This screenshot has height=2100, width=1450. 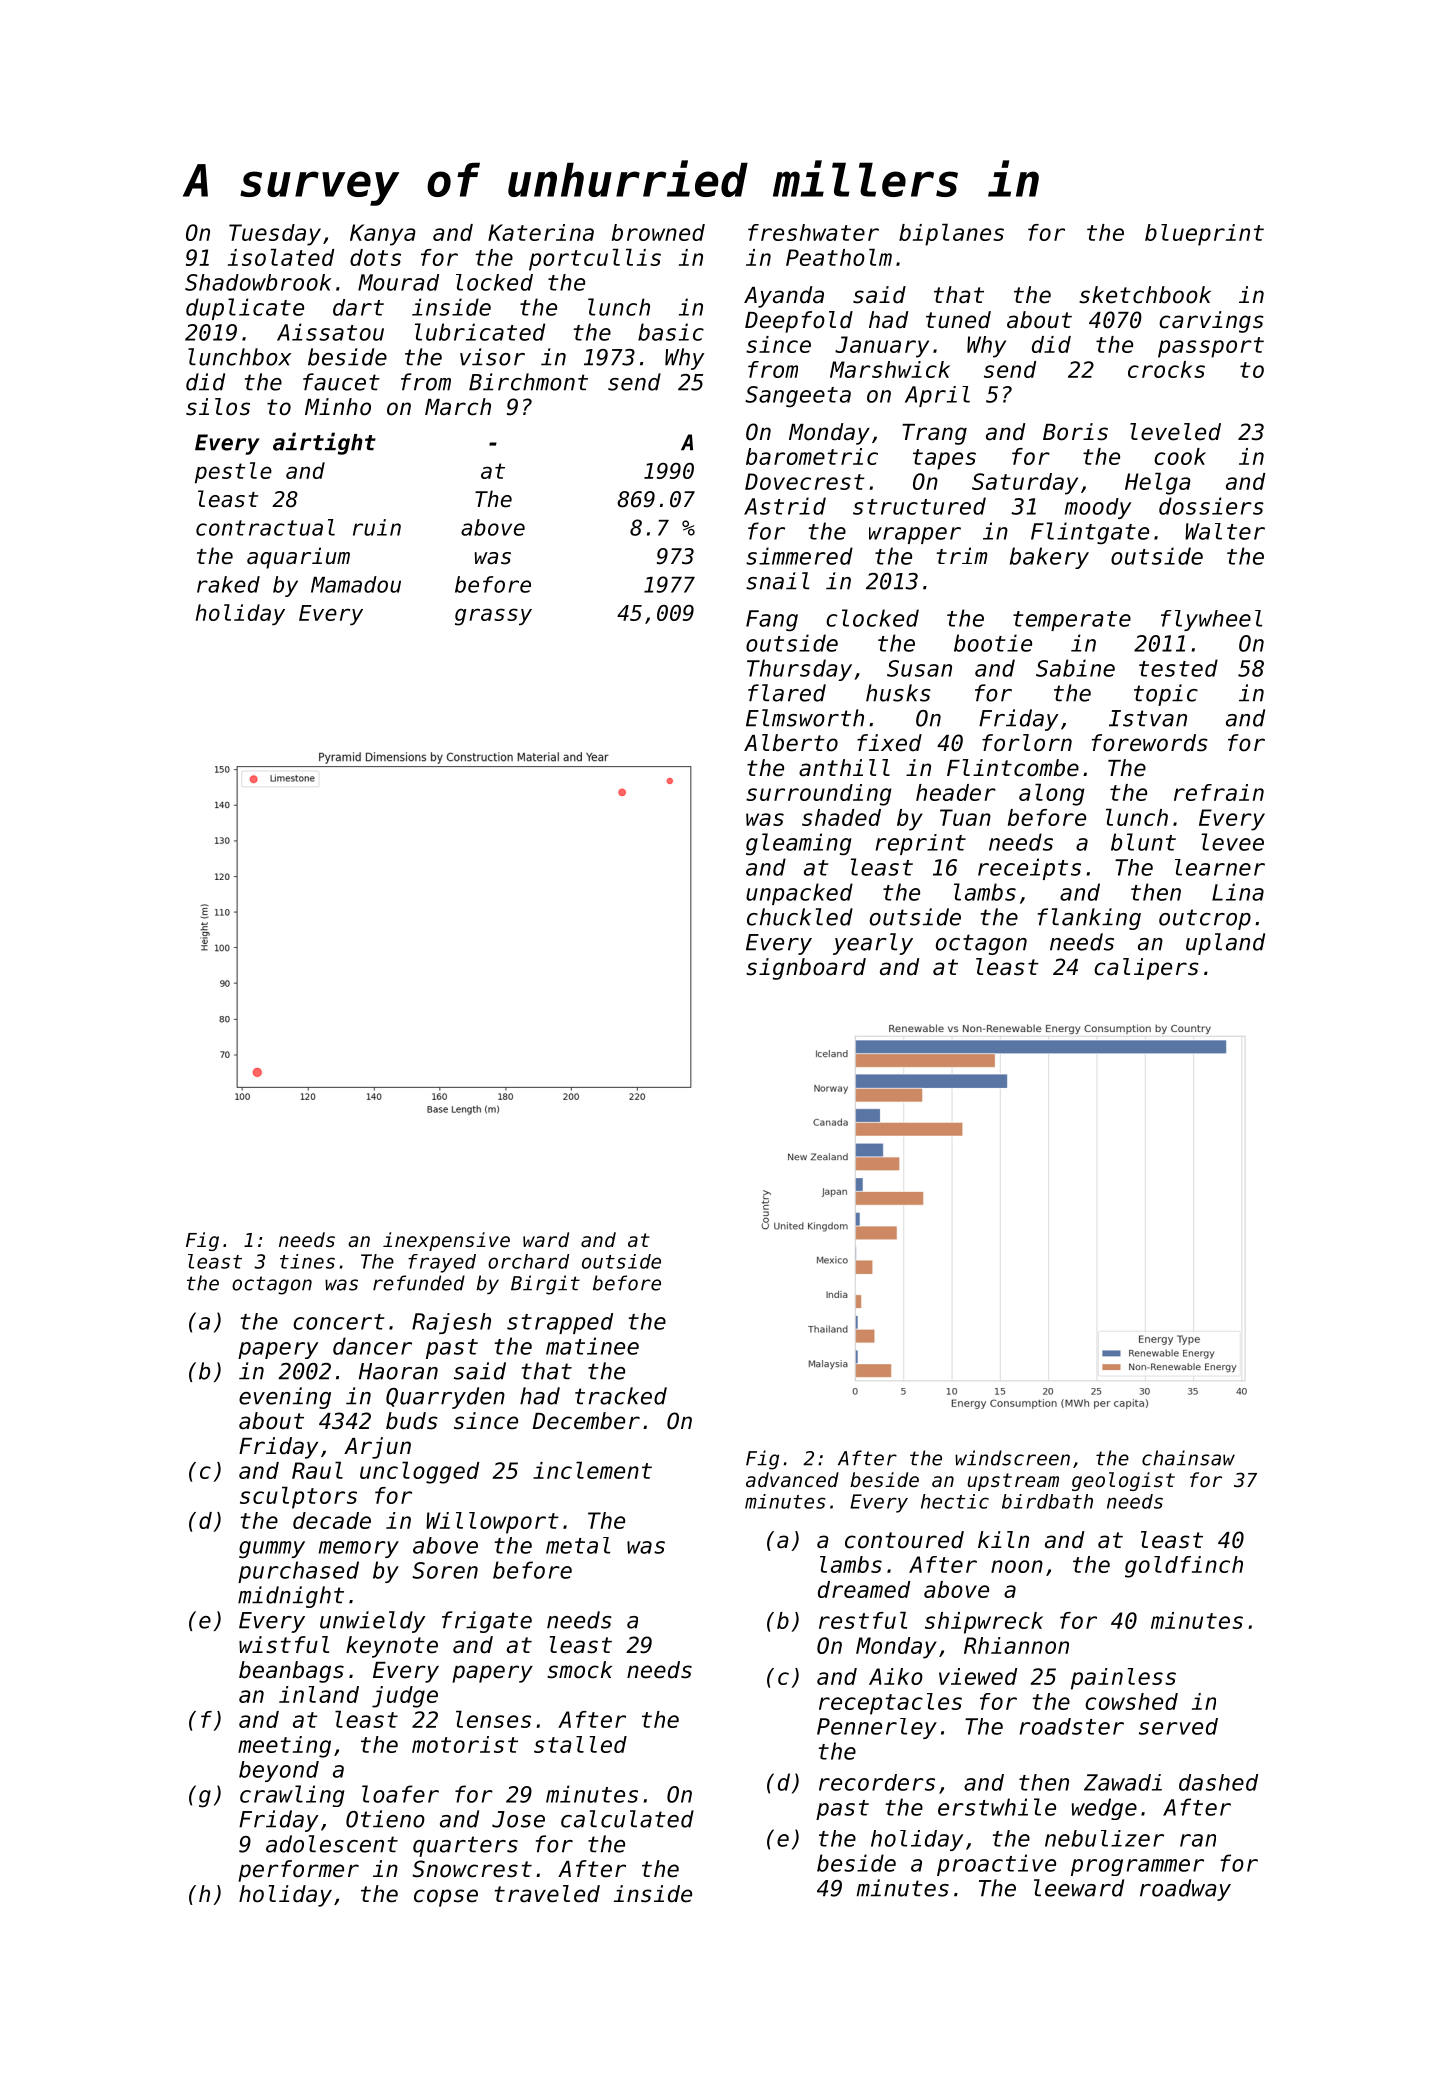 What do you see at coordinates (813, 232) in the screenshot?
I see `freshwater` at bounding box center [813, 232].
